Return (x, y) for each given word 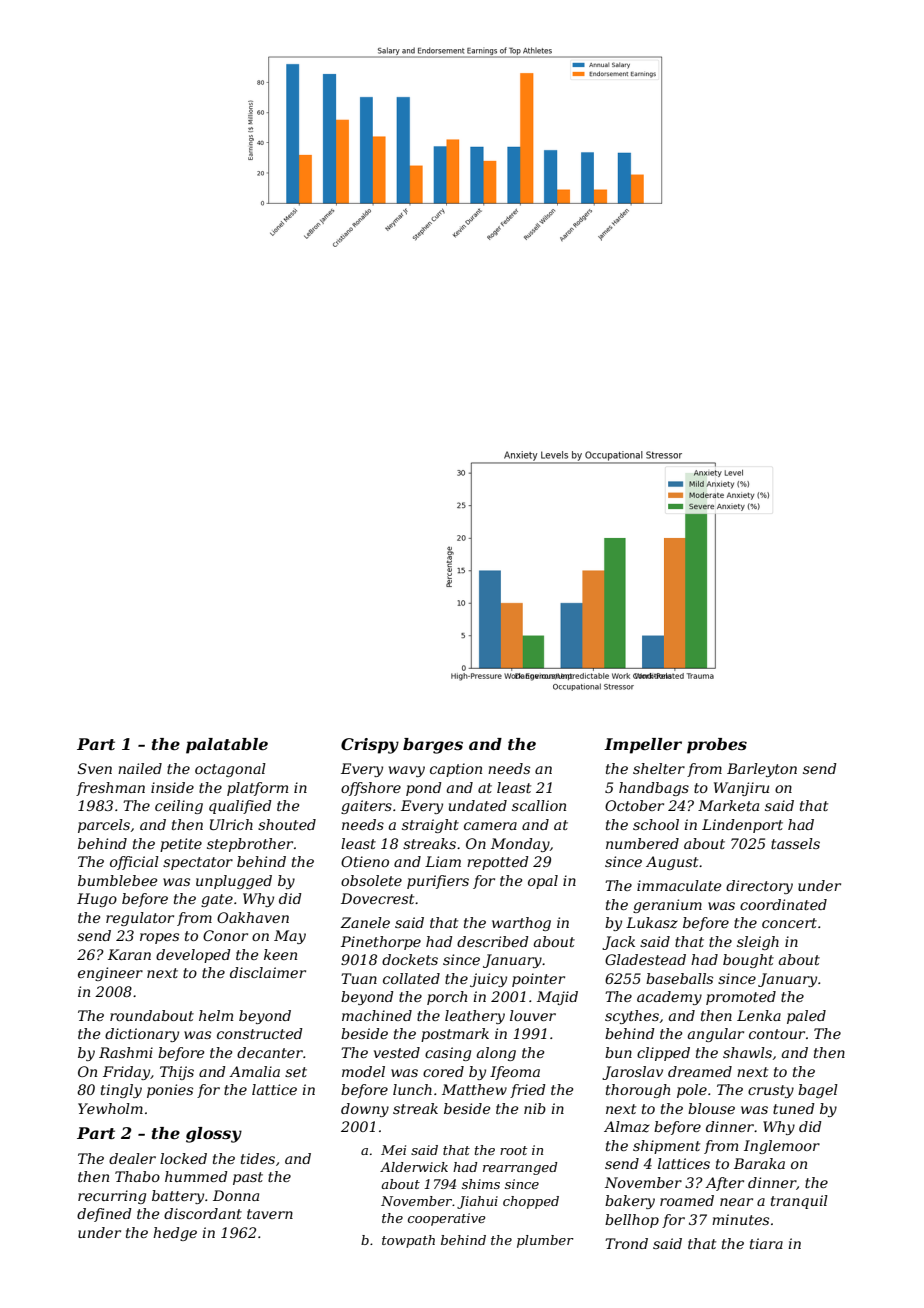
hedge (175, 1234)
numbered (642, 843)
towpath (408, 1241)
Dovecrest (377, 898)
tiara (766, 1243)
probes (717, 746)
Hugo (97, 900)
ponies (170, 1091)
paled (806, 1017)
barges (433, 746)
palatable (227, 746)
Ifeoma (515, 1073)
